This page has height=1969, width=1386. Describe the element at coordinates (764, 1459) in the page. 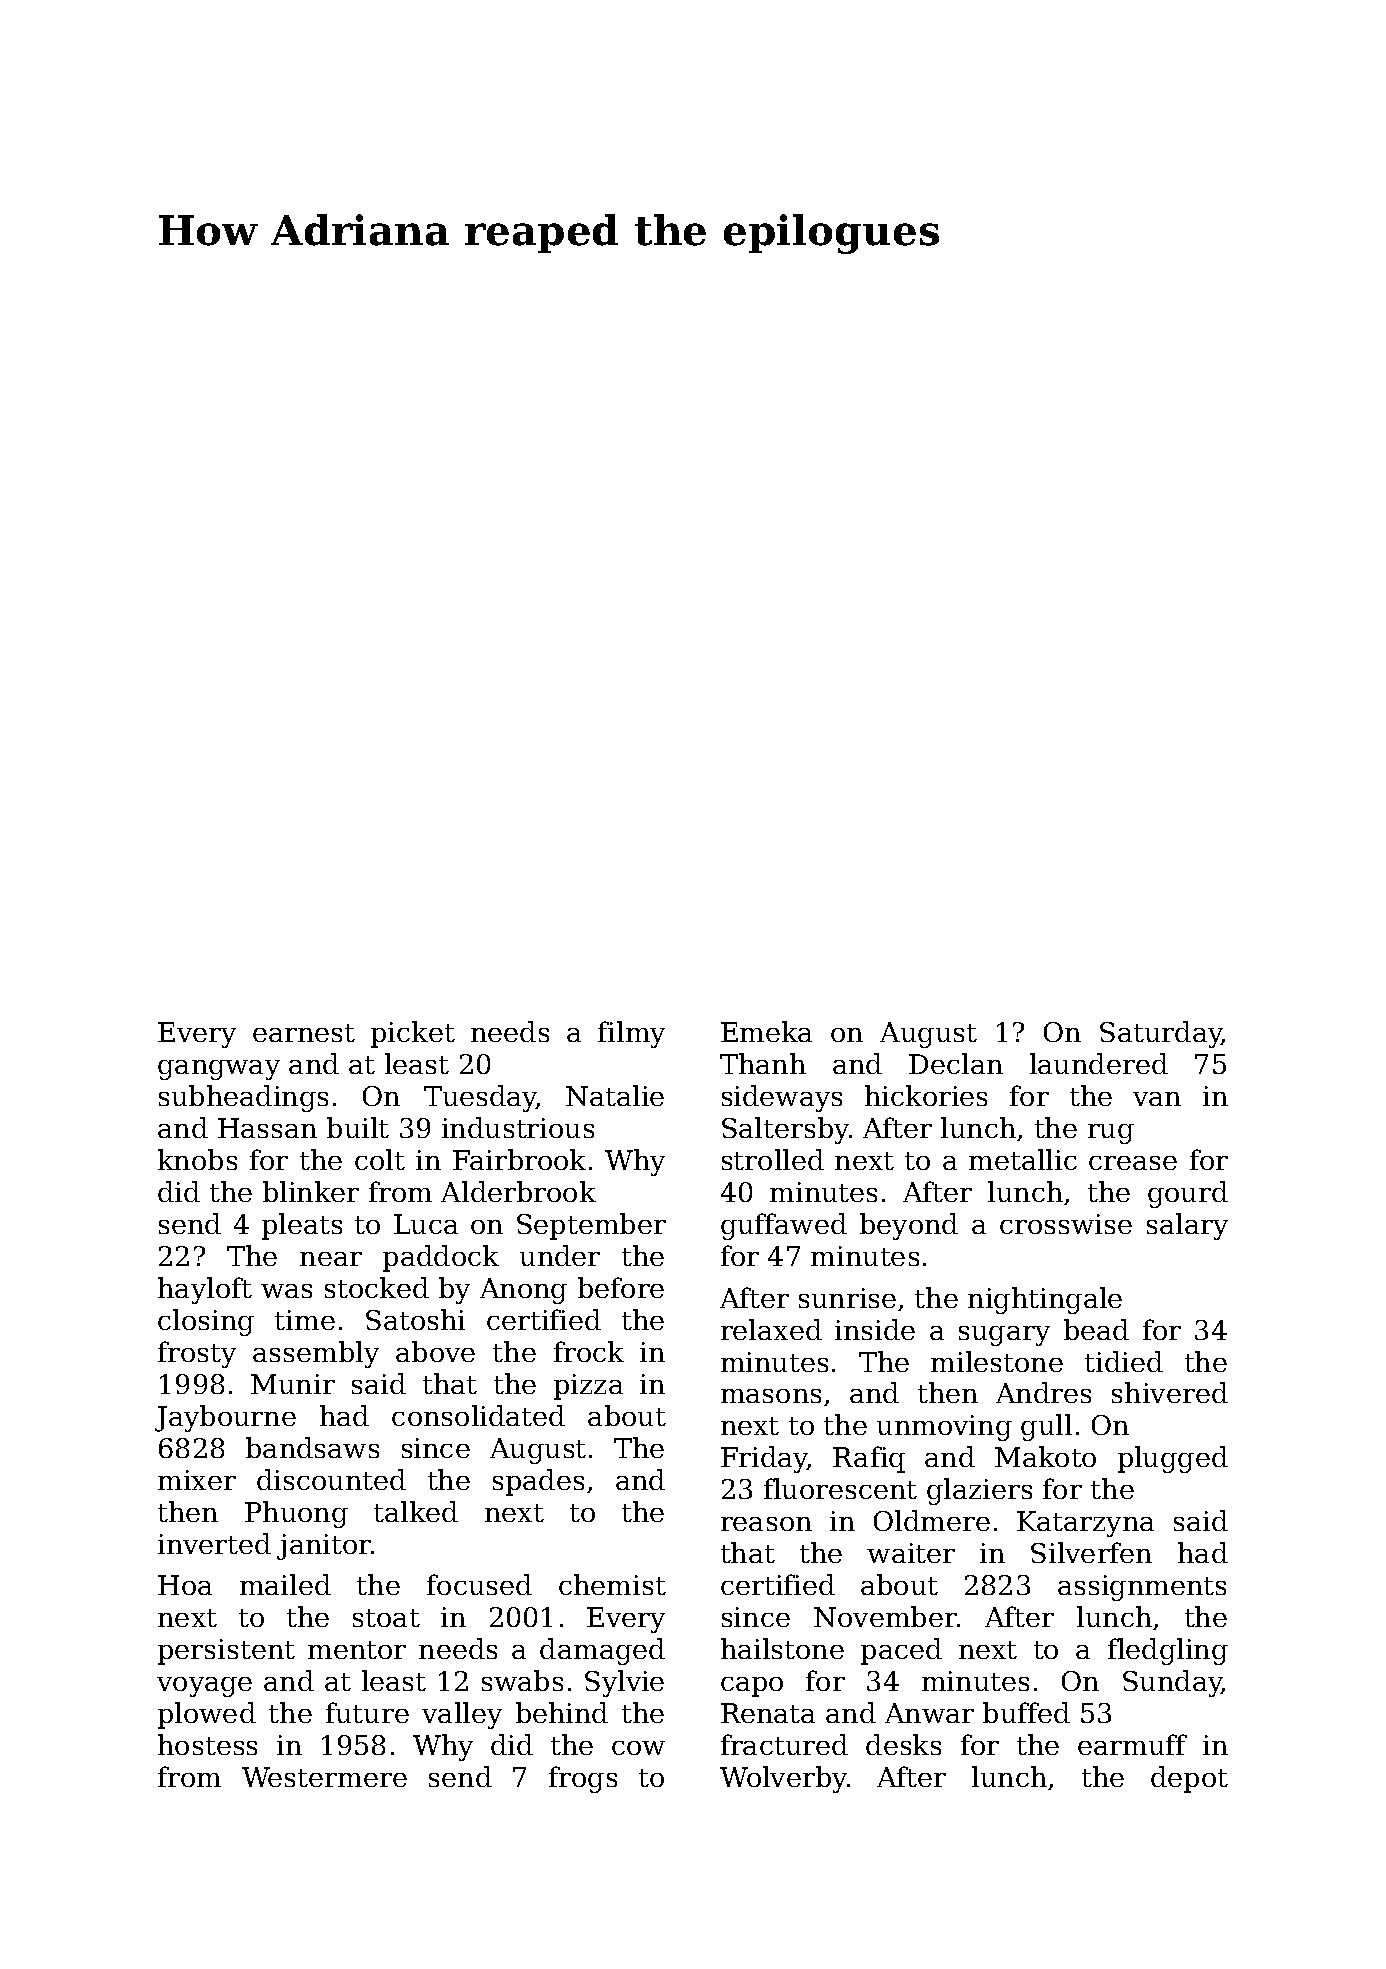

I see `Friday` at that location.
